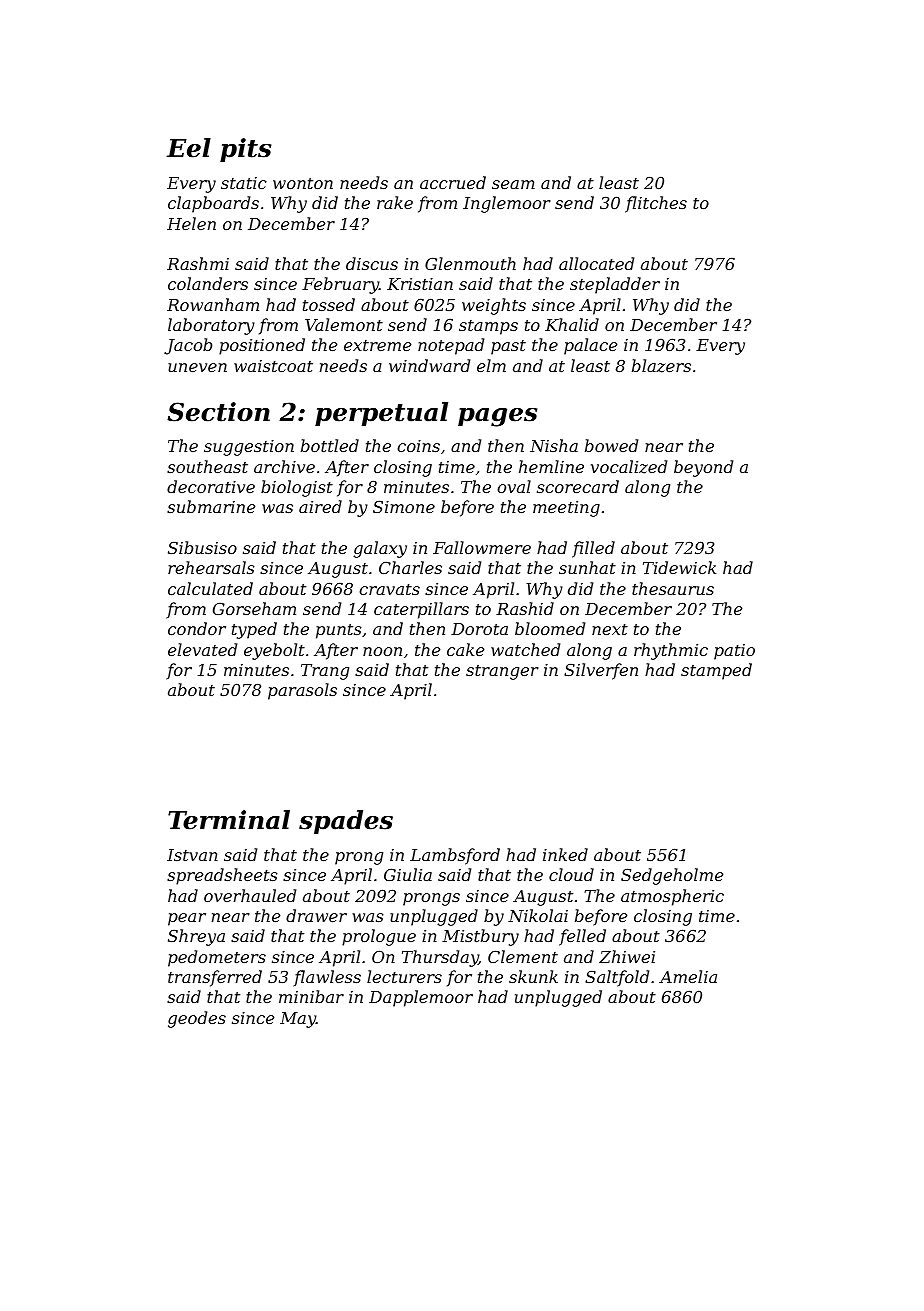  What do you see at coordinates (672, 876) in the screenshot?
I see `Sedgeholme` at bounding box center [672, 876].
